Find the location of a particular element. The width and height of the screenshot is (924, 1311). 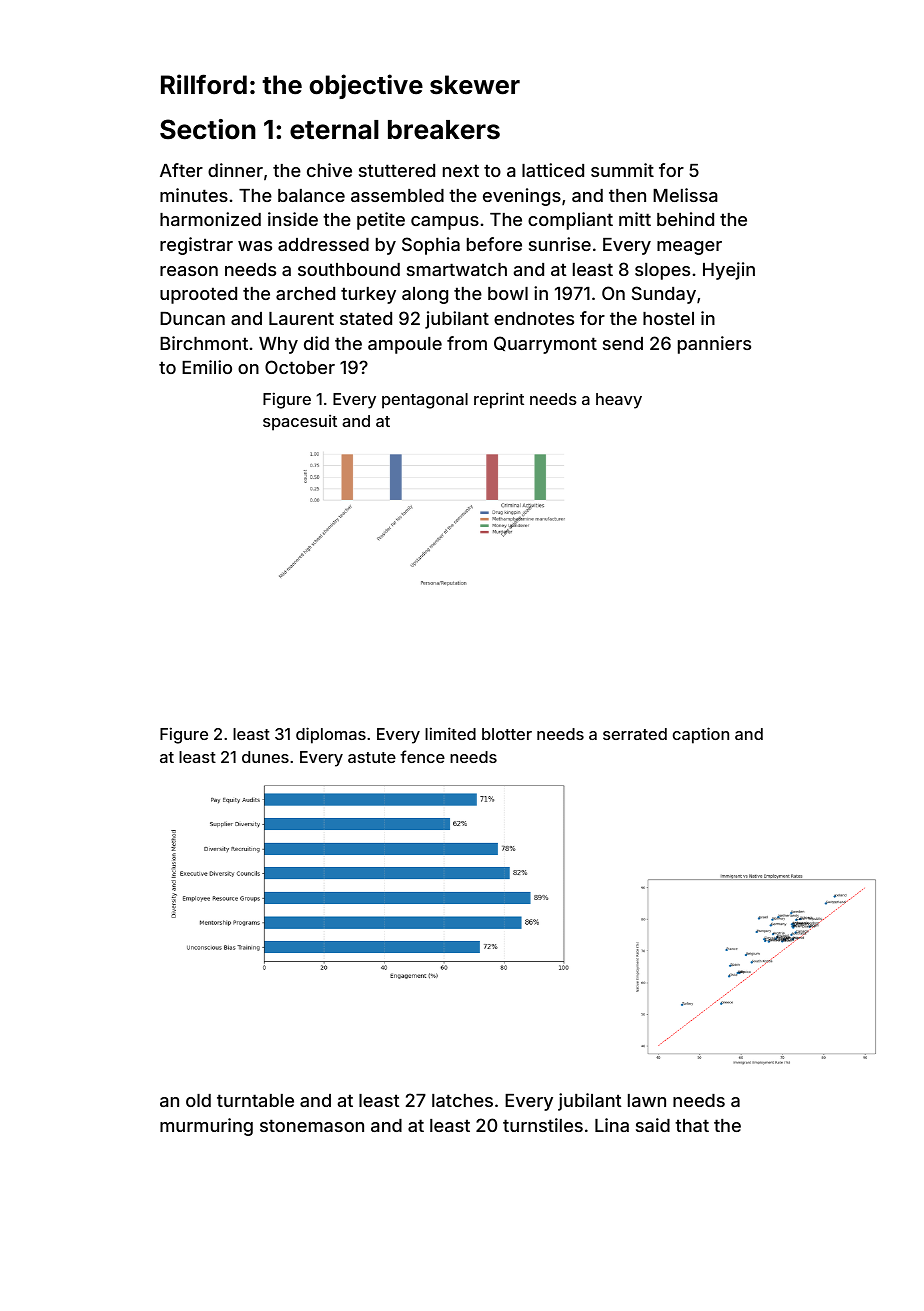

heavy is located at coordinates (619, 401).
